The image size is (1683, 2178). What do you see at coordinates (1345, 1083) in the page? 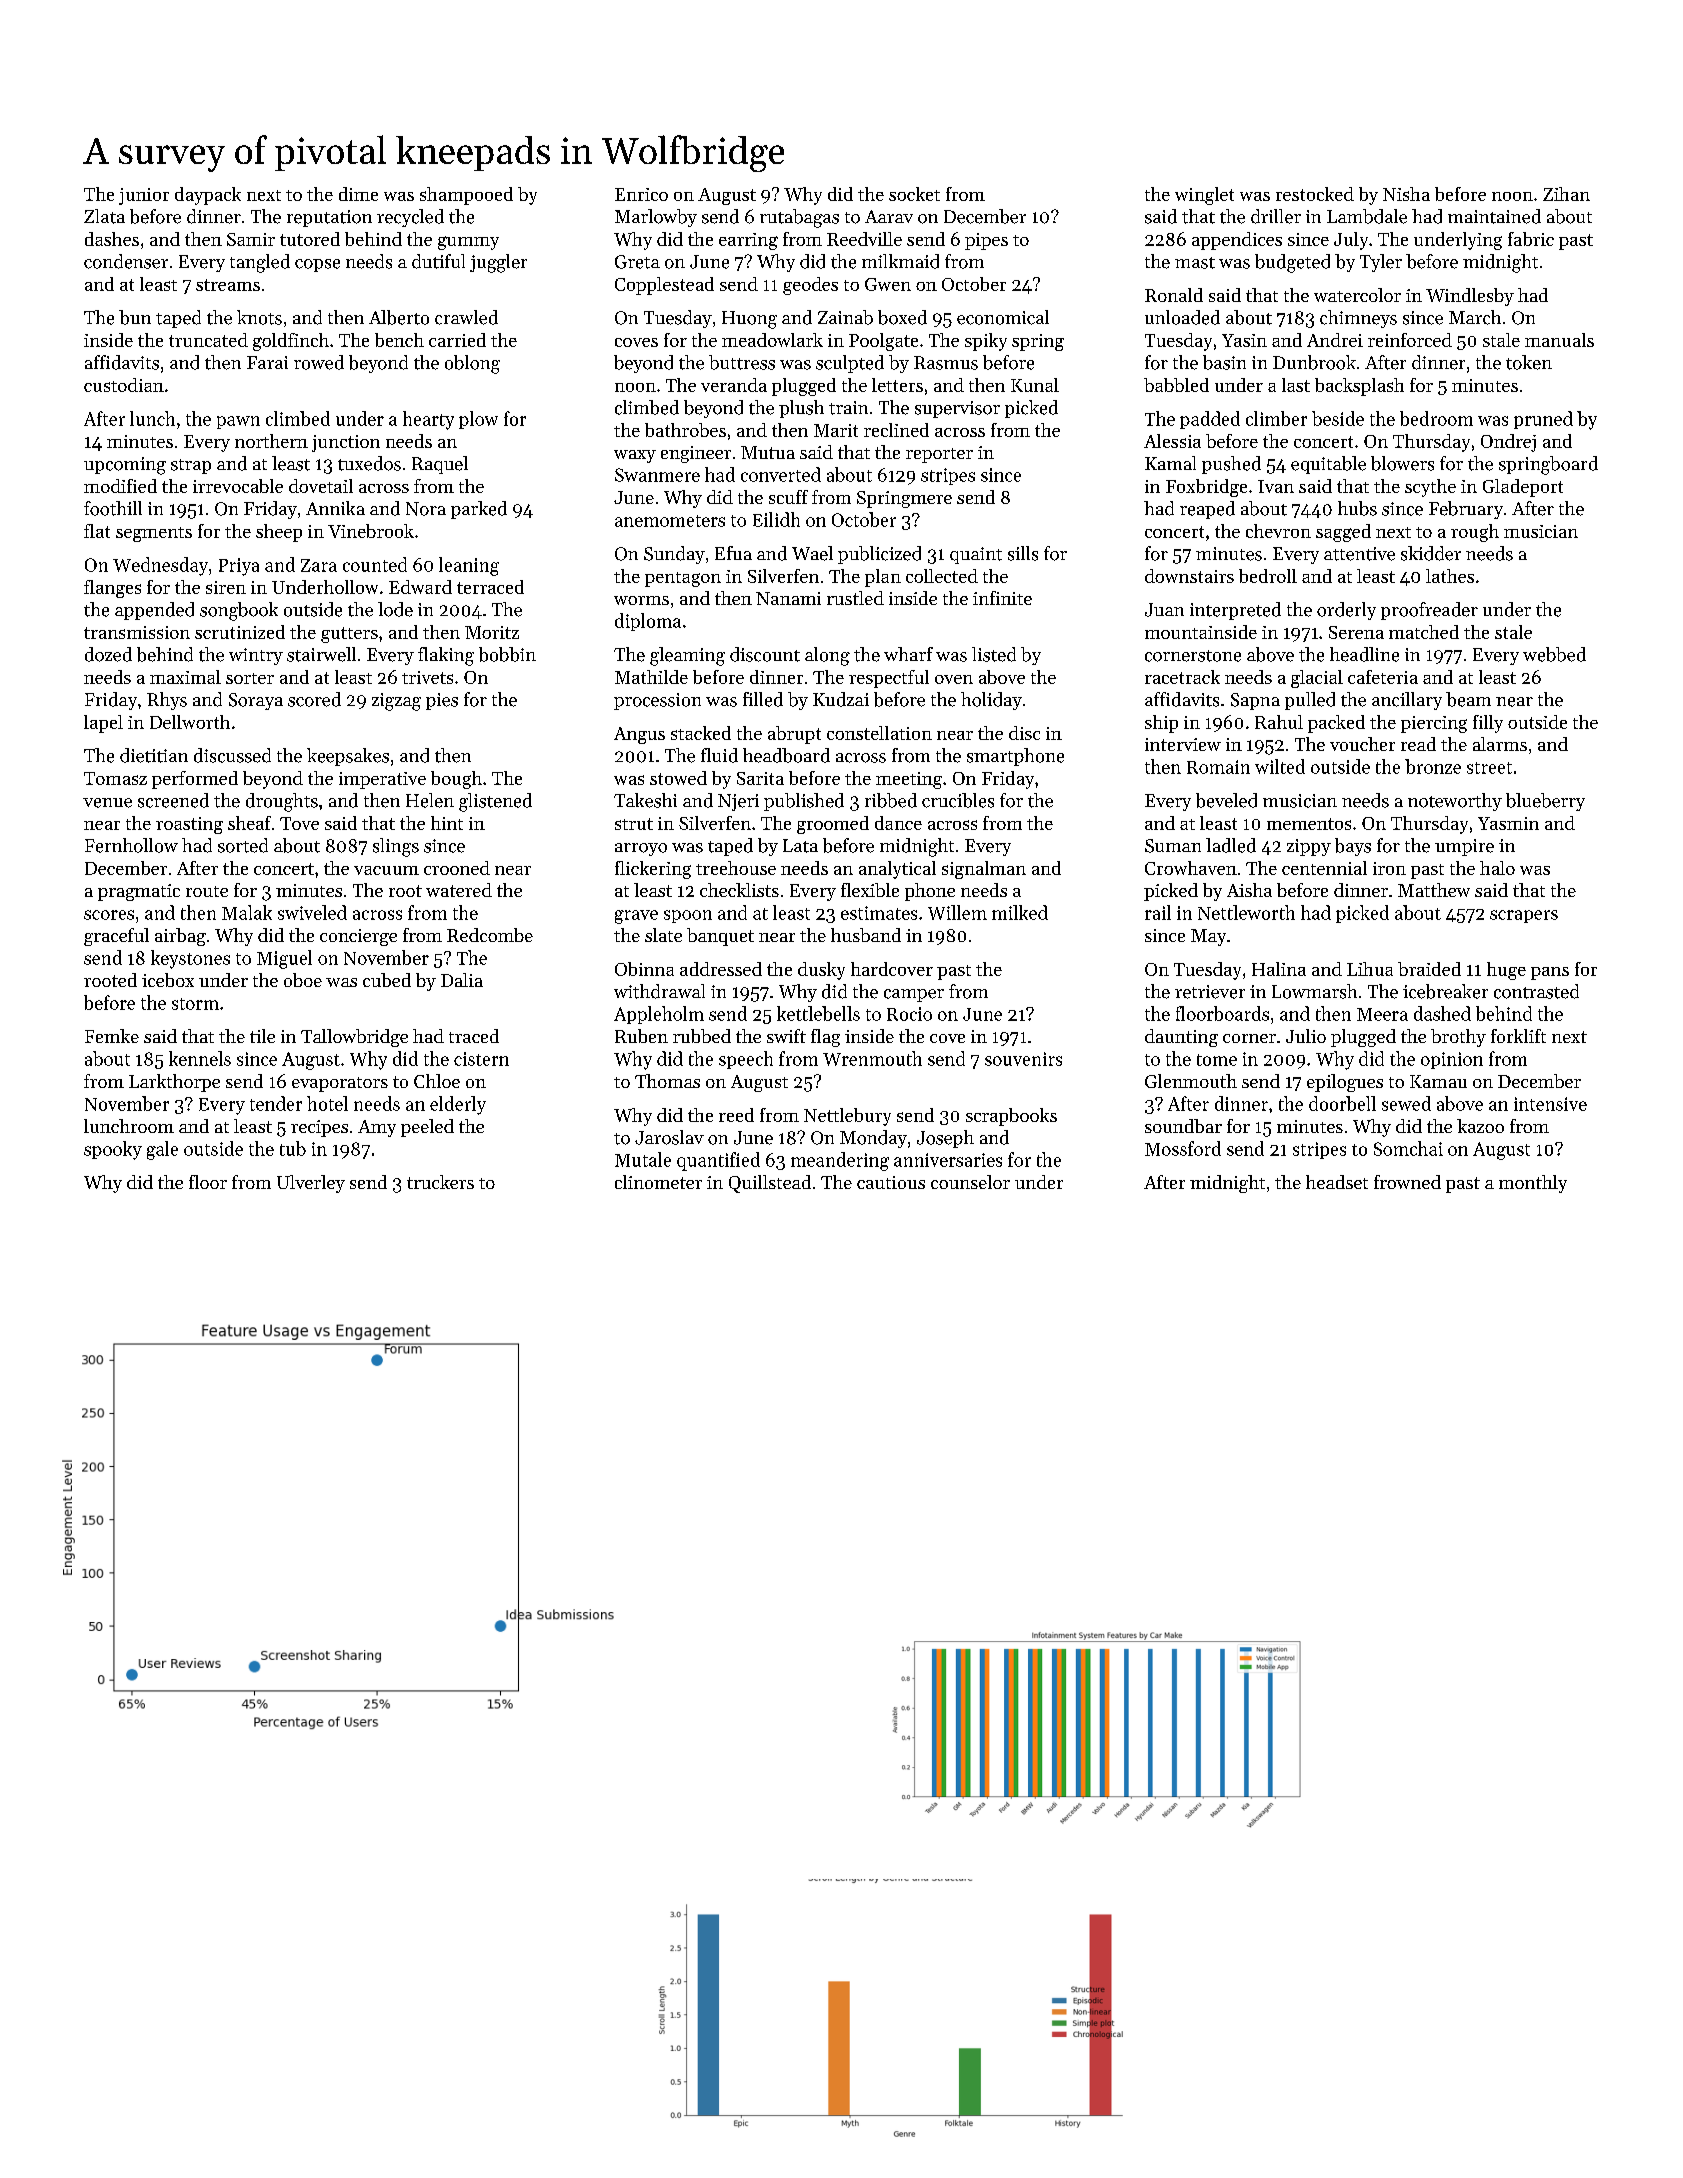
I see `epilogues` at bounding box center [1345, 1083].
